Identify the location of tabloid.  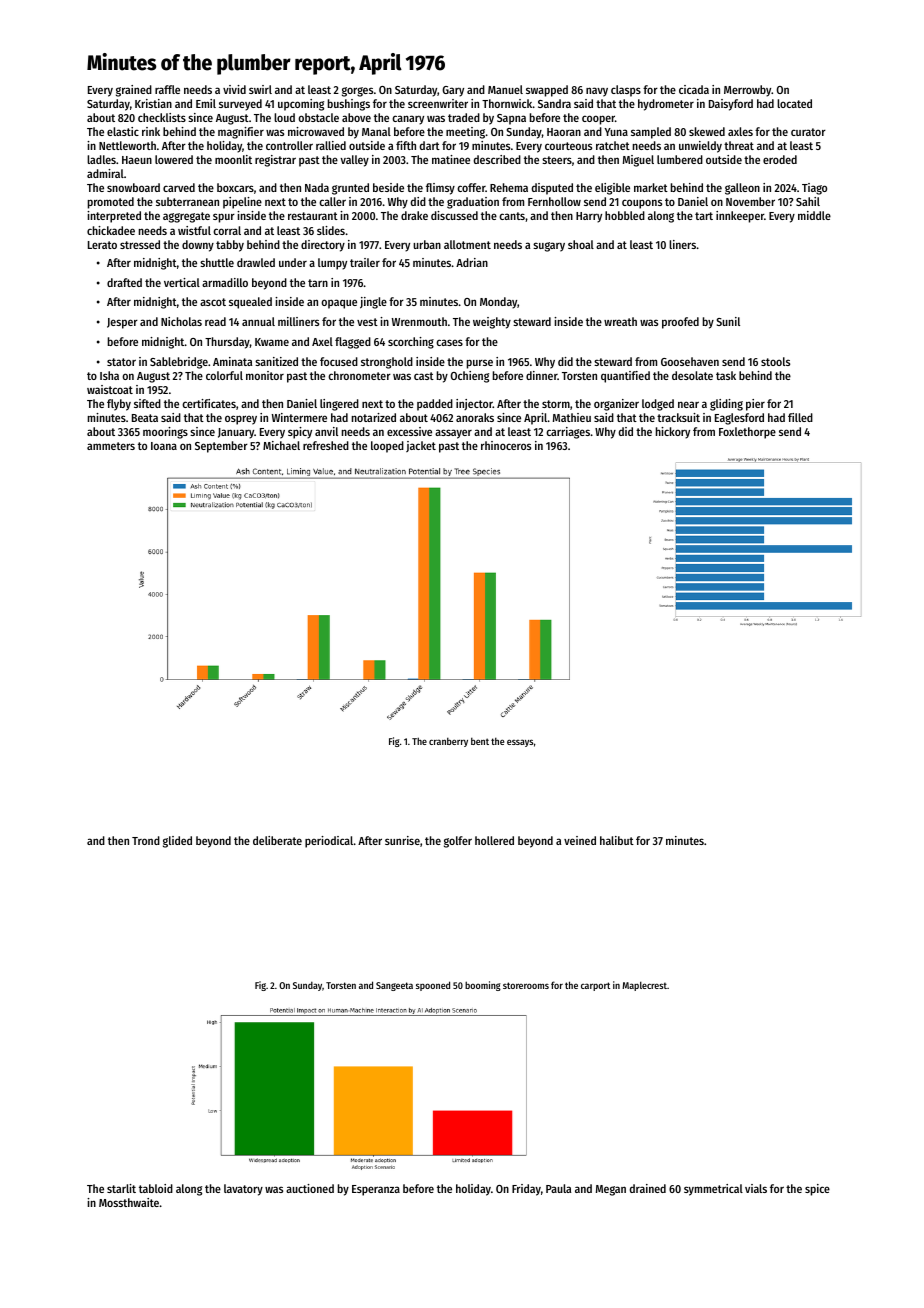
(156, 1188).
